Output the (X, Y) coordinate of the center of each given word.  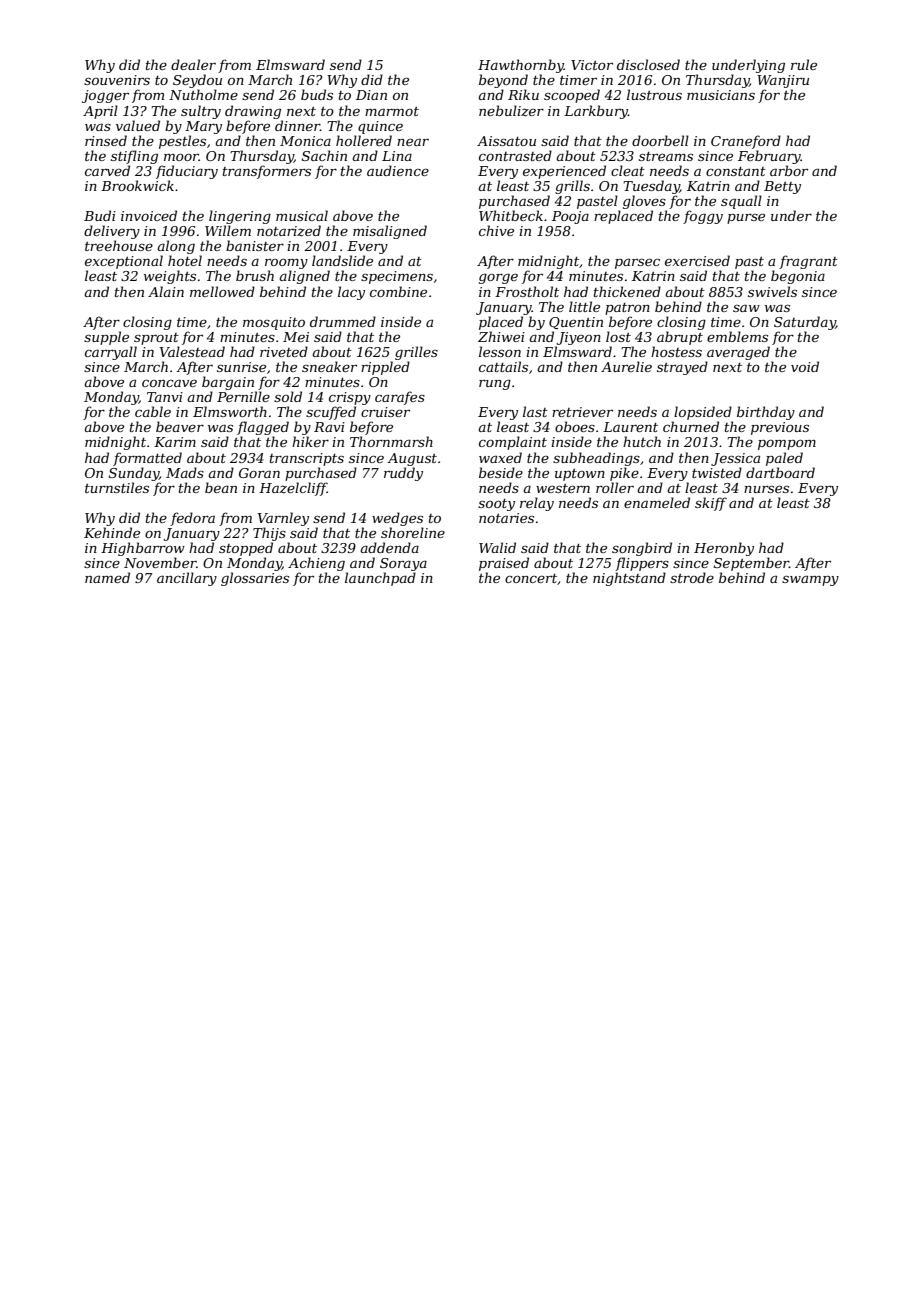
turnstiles (117, 487)
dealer (193, 64)
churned (691, 426)
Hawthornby (521, 66)
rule (804, 64)
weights (170, 277)
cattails (503, 366)
